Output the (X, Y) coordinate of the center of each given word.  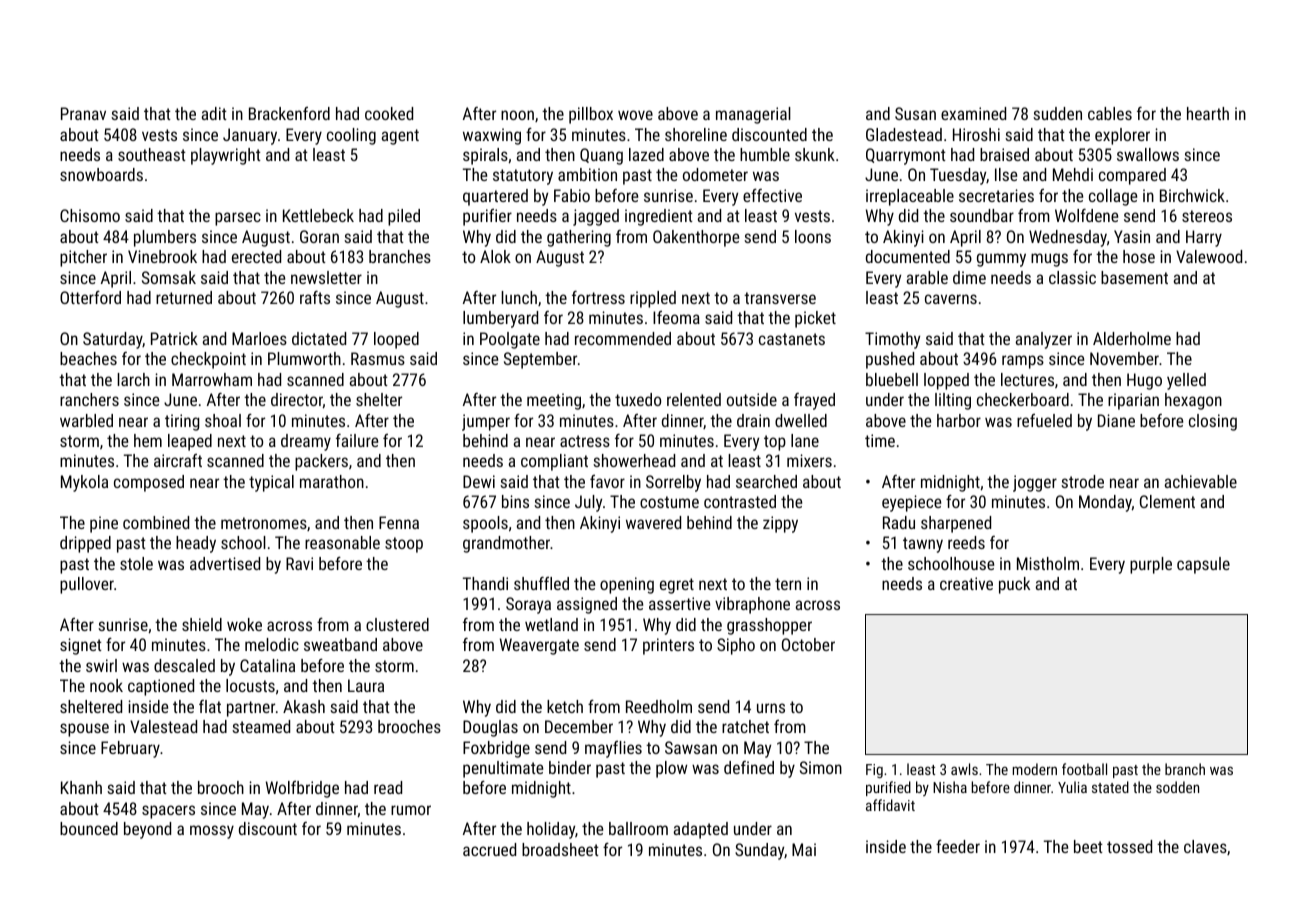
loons (813, 236)
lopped (946, 381)
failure (357, 440)
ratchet (745, 726)
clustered (397, 624)
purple (1151, 565)
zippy (780, 524)
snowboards (101, 174)
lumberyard (500, 319)
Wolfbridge (302, 789)
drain (753, 420)
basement (1134, 277)
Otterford (90, 297)
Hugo (1144, 381)
